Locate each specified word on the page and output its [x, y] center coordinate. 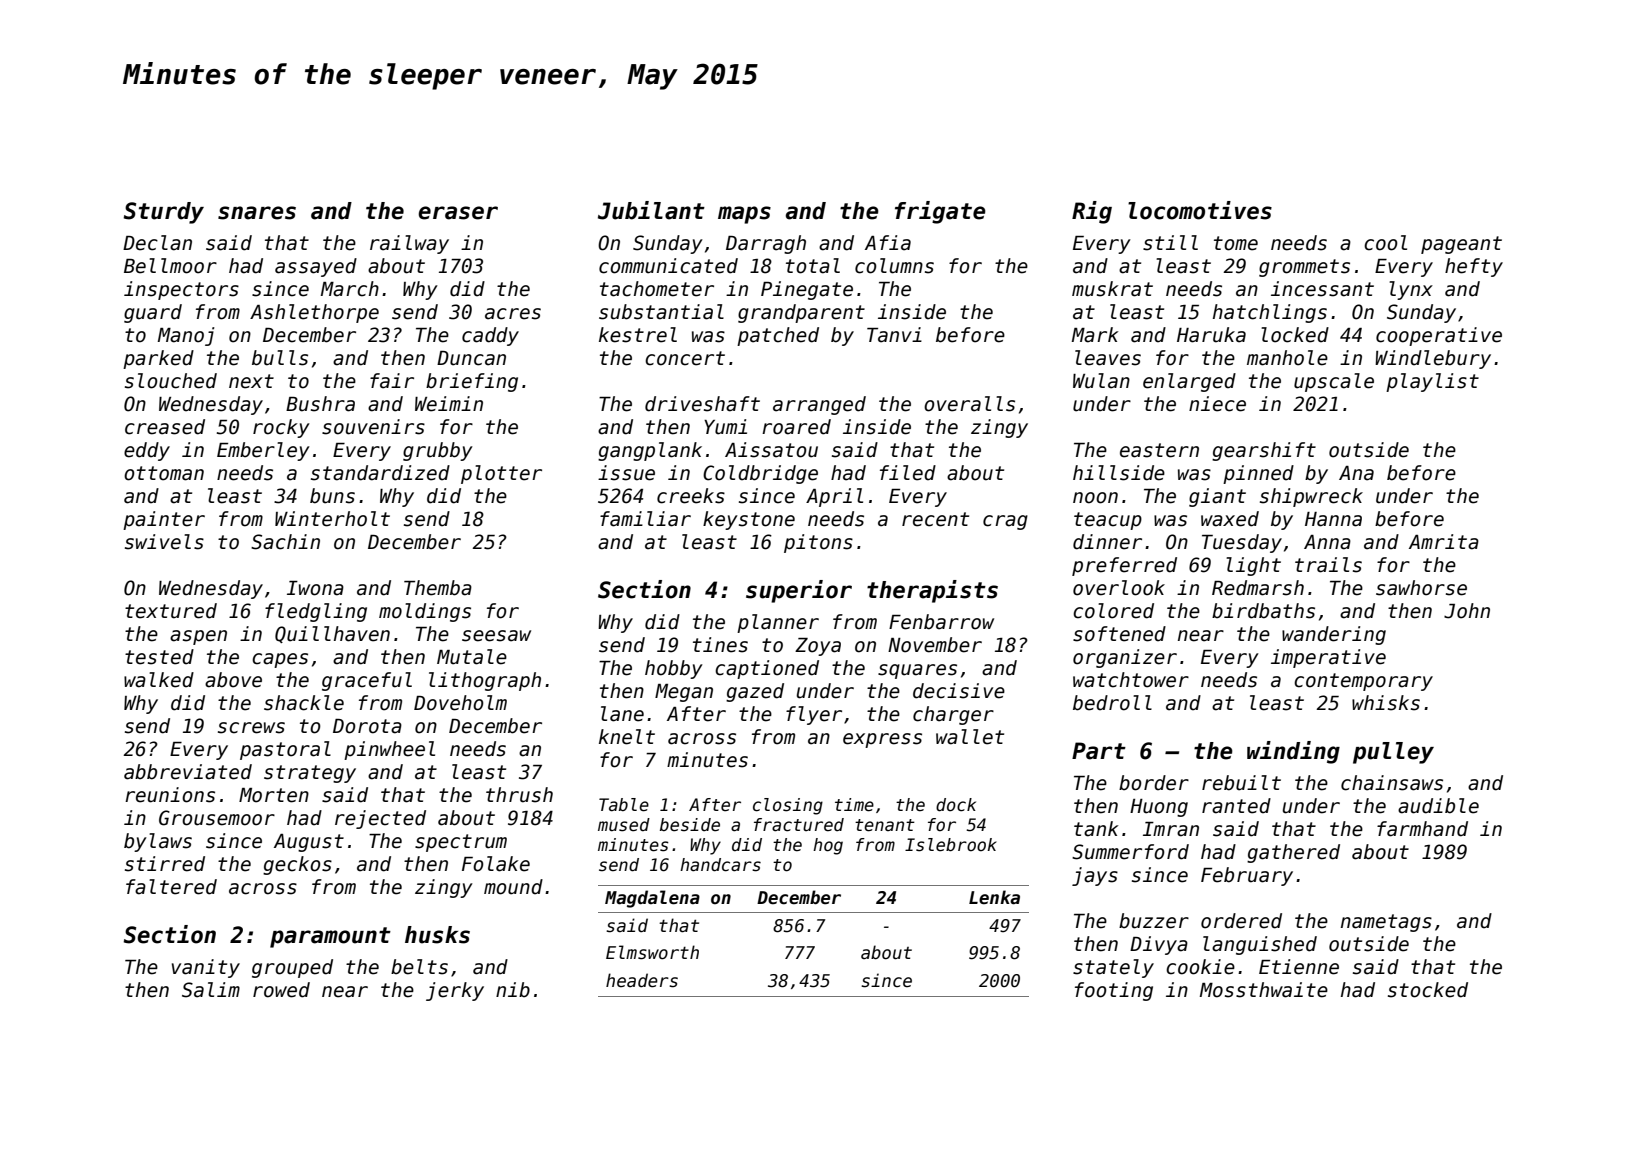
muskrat [1112, 289]
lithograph [485, 681]
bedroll [1112, 703]
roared [796, 427]
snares [257, 213]
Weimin [449, 404]
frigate [940, 212]
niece [1217, 404]
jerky [455, 991]
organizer [1125, 658]
